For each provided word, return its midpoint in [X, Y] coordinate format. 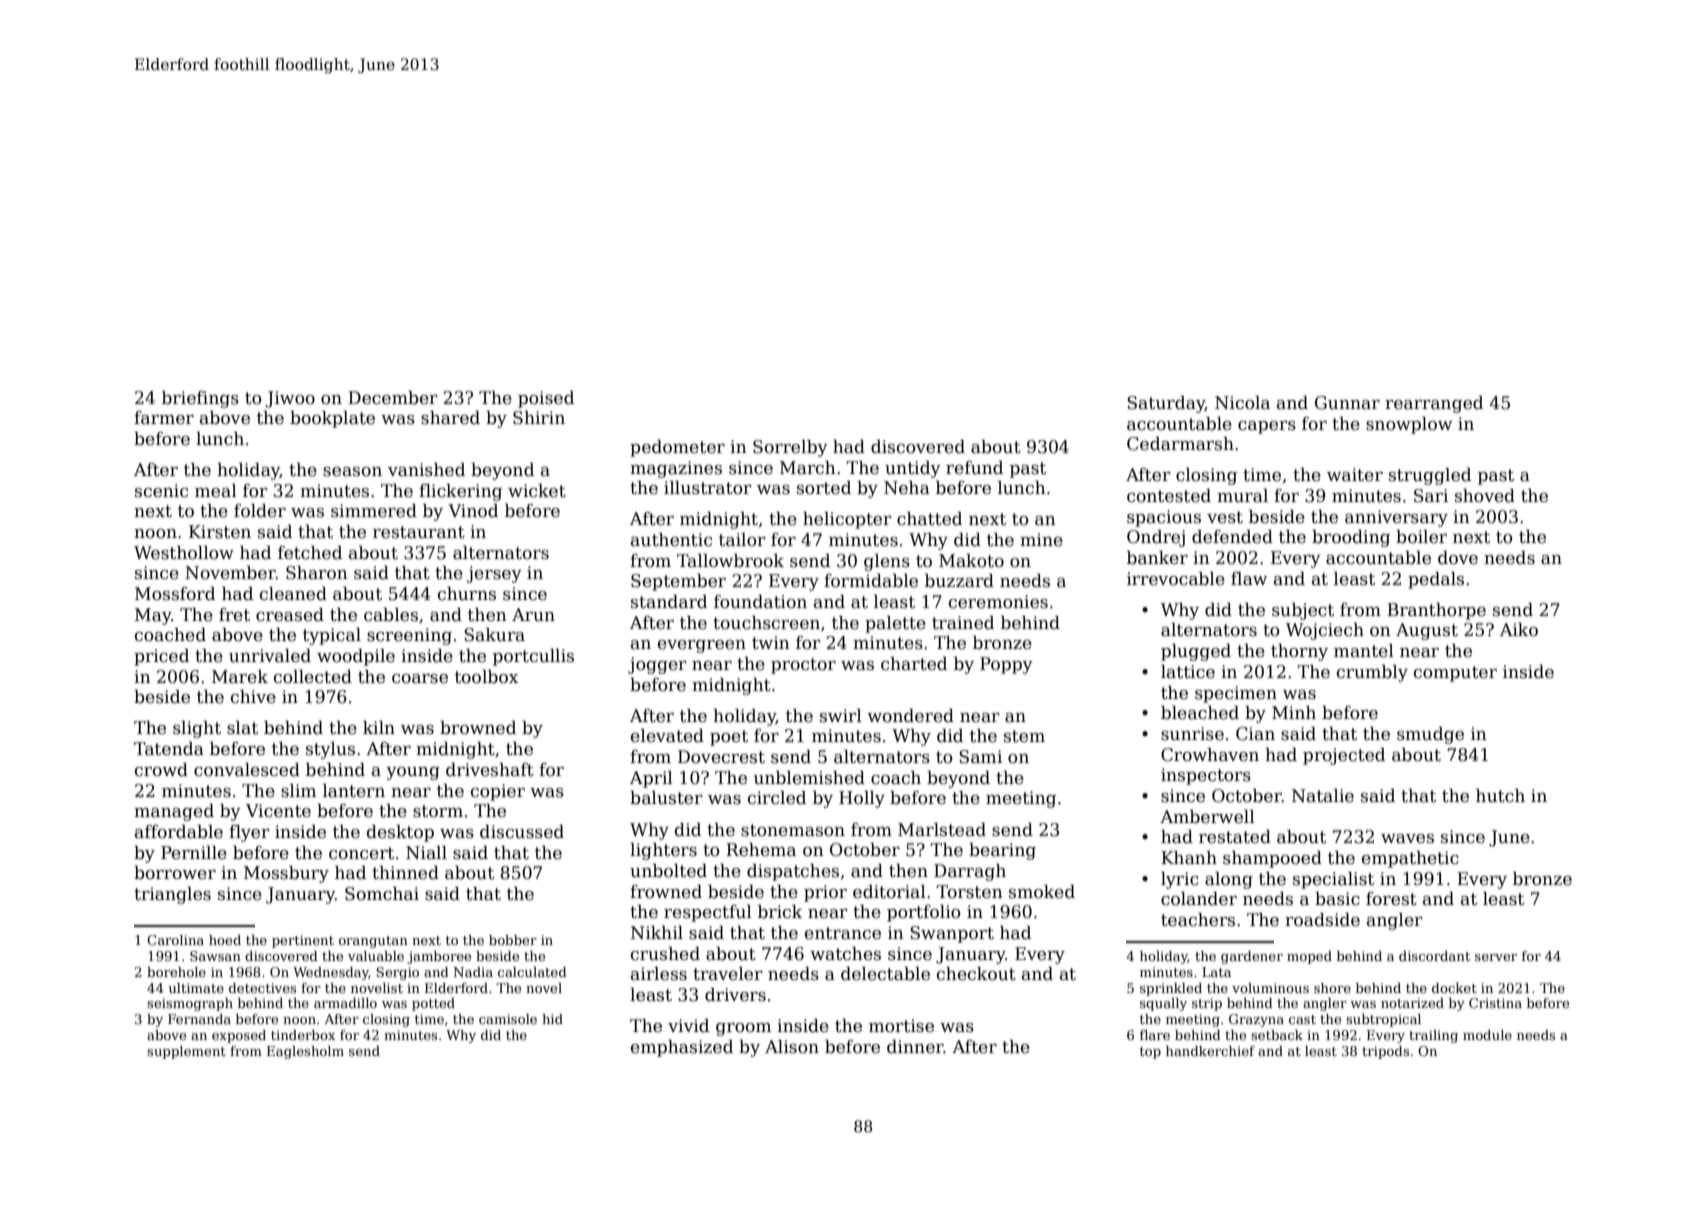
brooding [1351, 538]
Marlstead [942, 830]
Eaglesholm [305, 1052]
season [352, 472]
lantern [354, 791]
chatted [929, 519]
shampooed [1272, 859]
